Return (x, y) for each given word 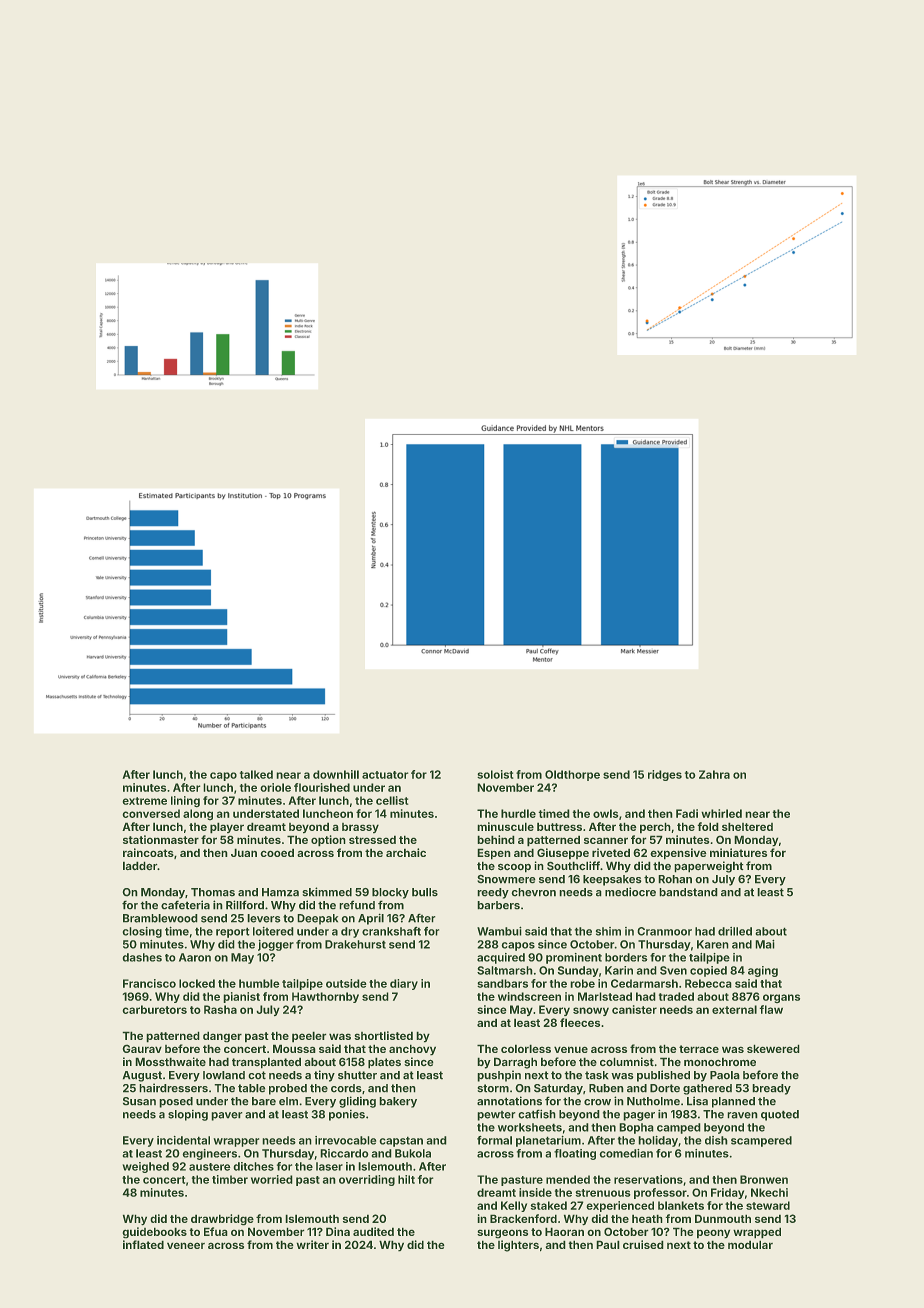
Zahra (714, 774)
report (233, 932)
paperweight (709, 867)
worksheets (530, 1127)
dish (716, 1140)
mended (568, 1179)
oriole (275, 787)
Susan (139, 1101)
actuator (385, 775)
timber (230, 1179)
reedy (493, 893)
